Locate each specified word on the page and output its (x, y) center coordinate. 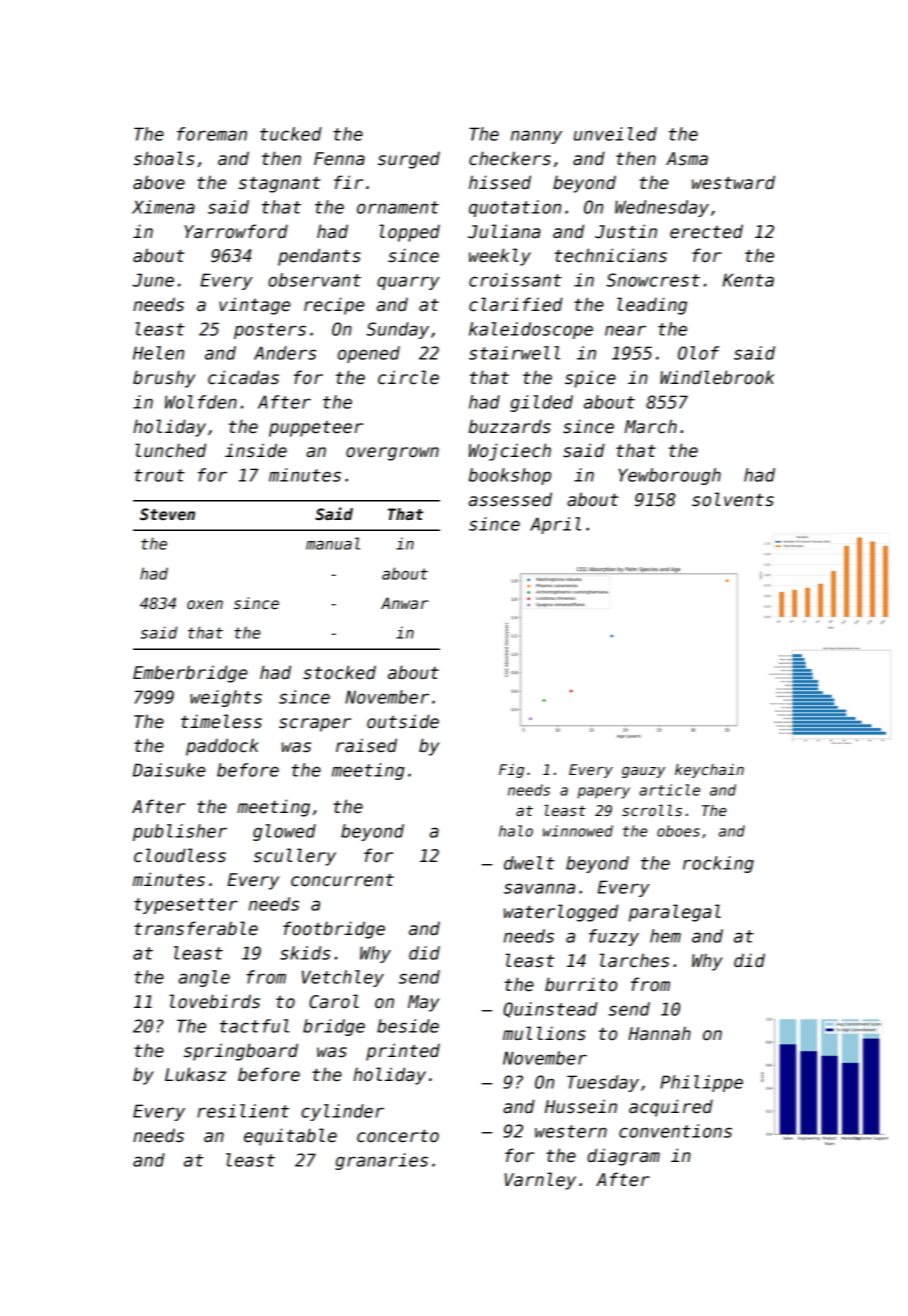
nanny (536, 137)
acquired (671, 1108)
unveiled (615, 134)
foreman (212, 134)
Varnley (540, 1181)
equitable (290, 1137)
